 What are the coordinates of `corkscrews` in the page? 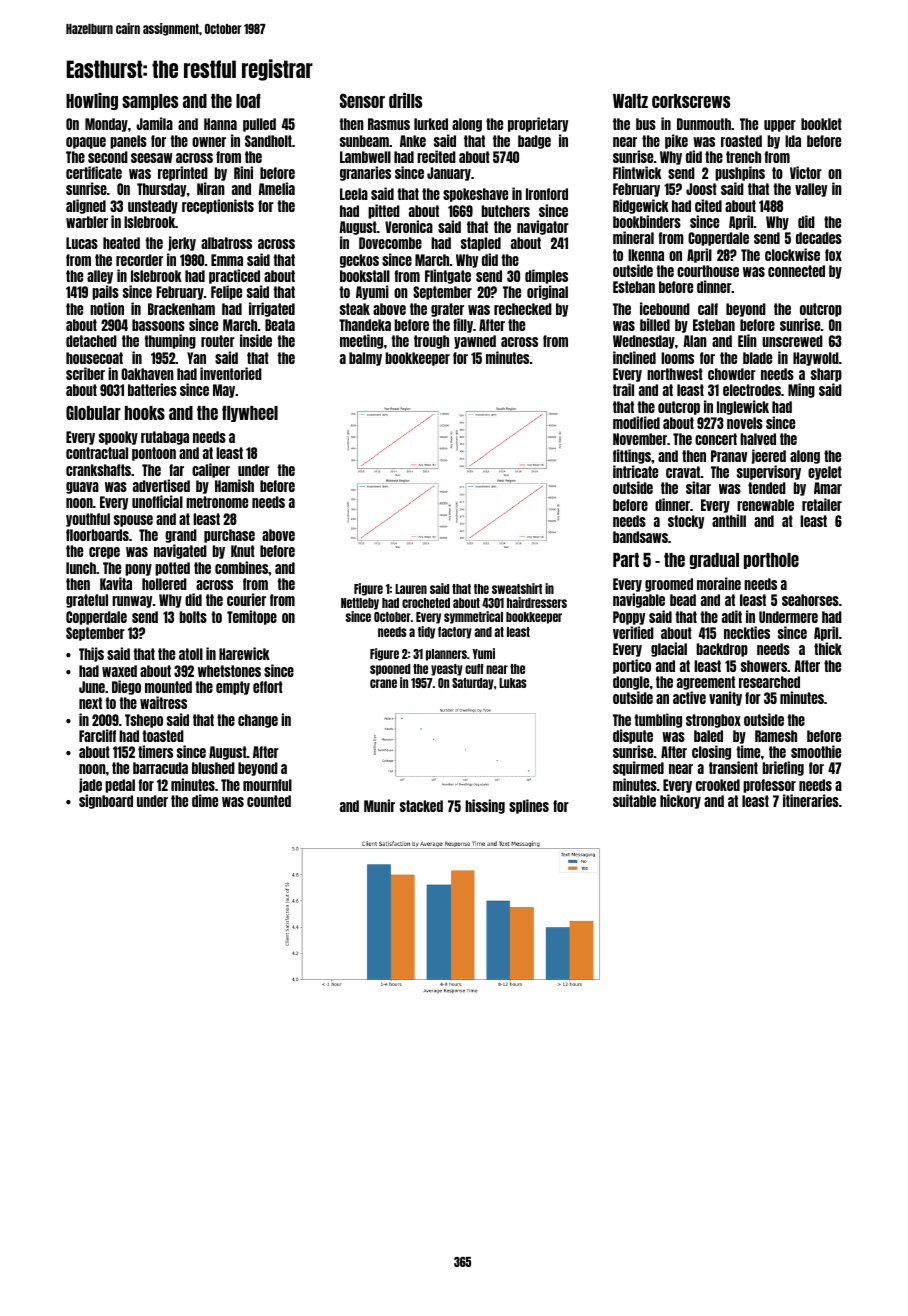 It's located at (691, 101).
